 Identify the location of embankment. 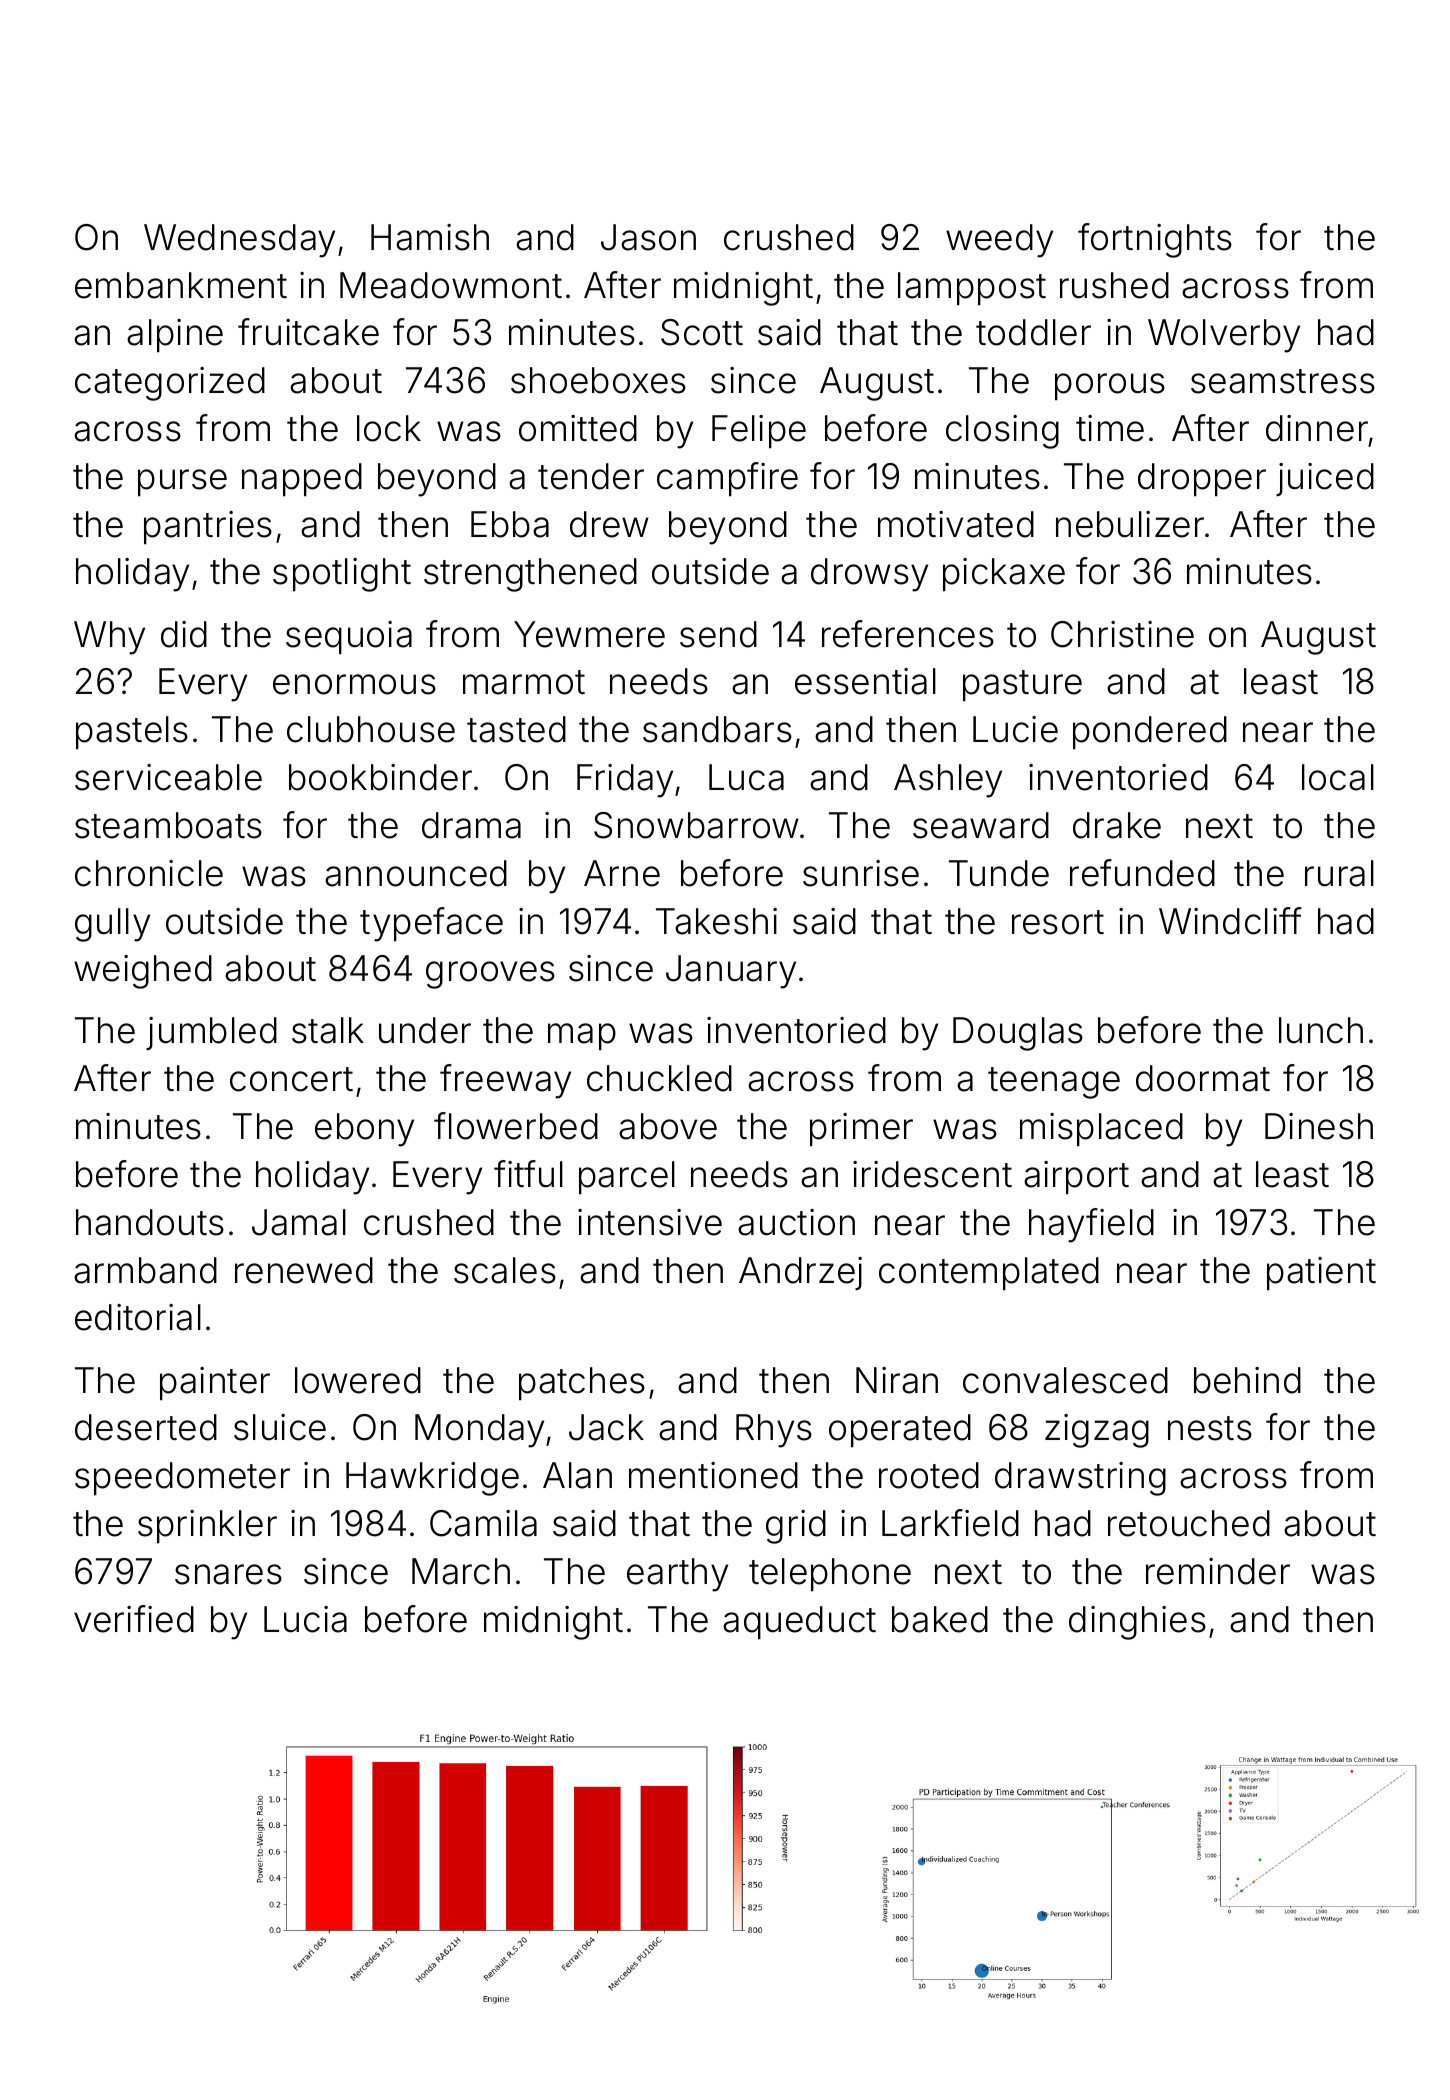
(181, 285).
